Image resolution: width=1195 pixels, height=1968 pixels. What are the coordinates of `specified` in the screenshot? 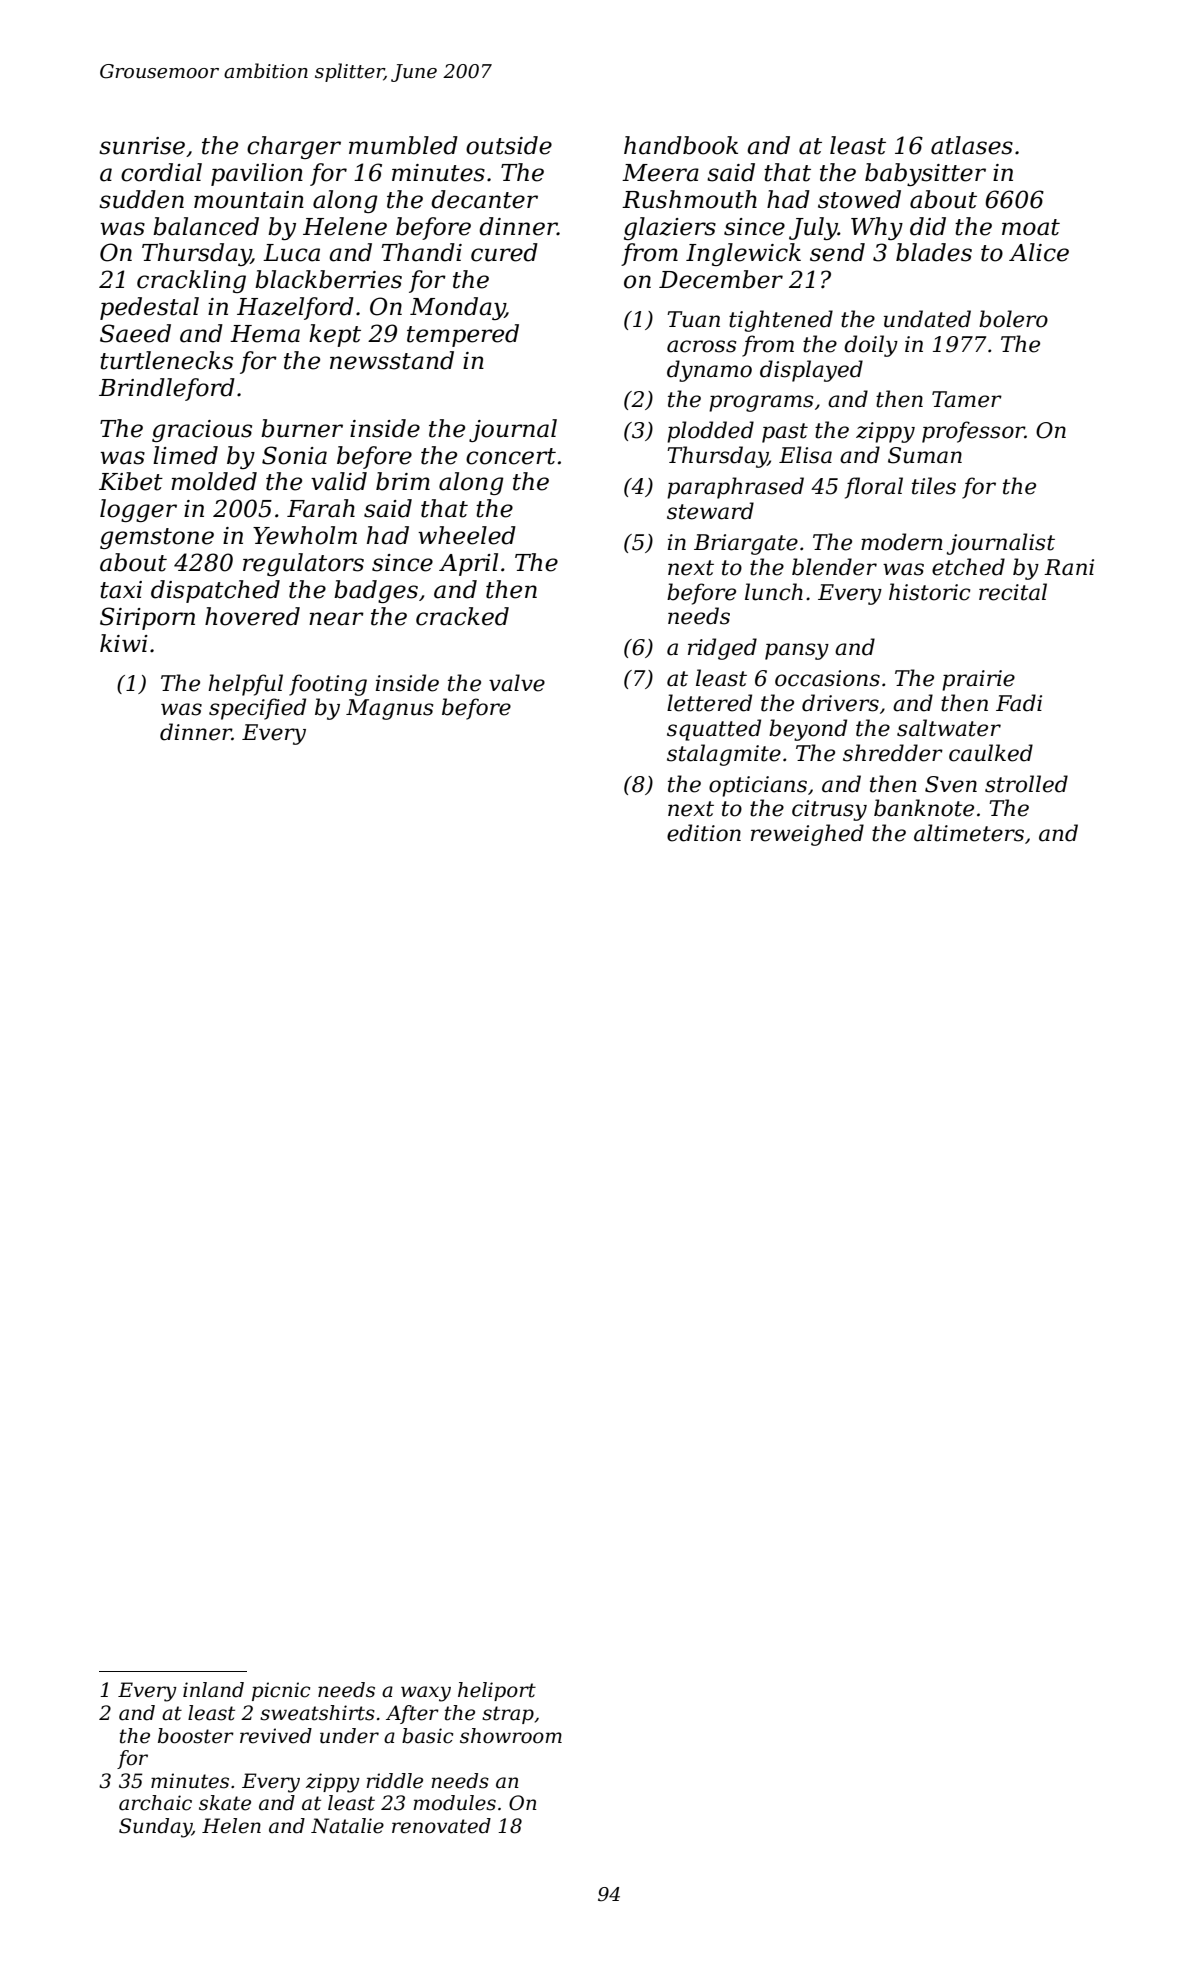 It's located at (257, 709).
